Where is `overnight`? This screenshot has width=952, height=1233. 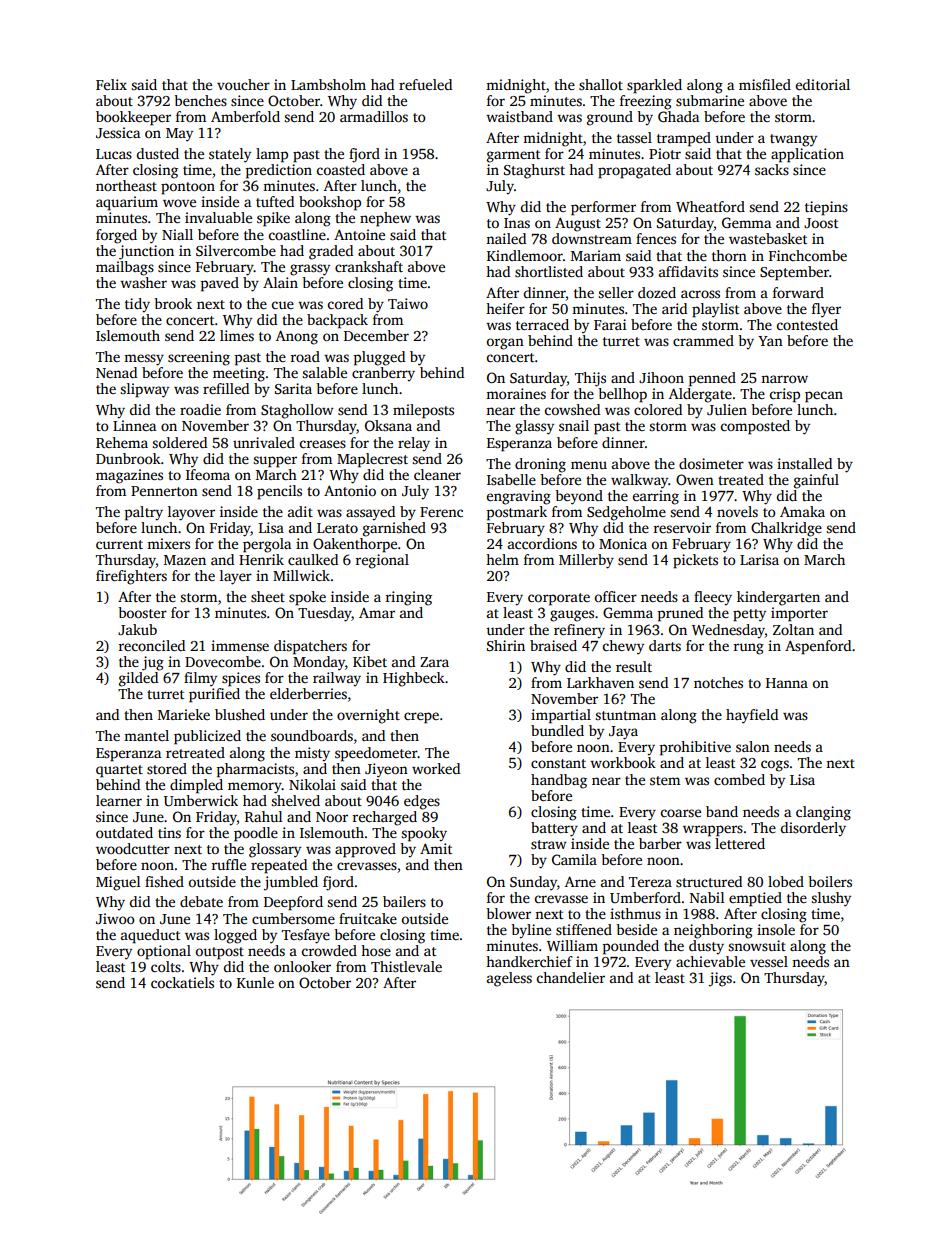 overnight is located at coordinates (368, 716).
